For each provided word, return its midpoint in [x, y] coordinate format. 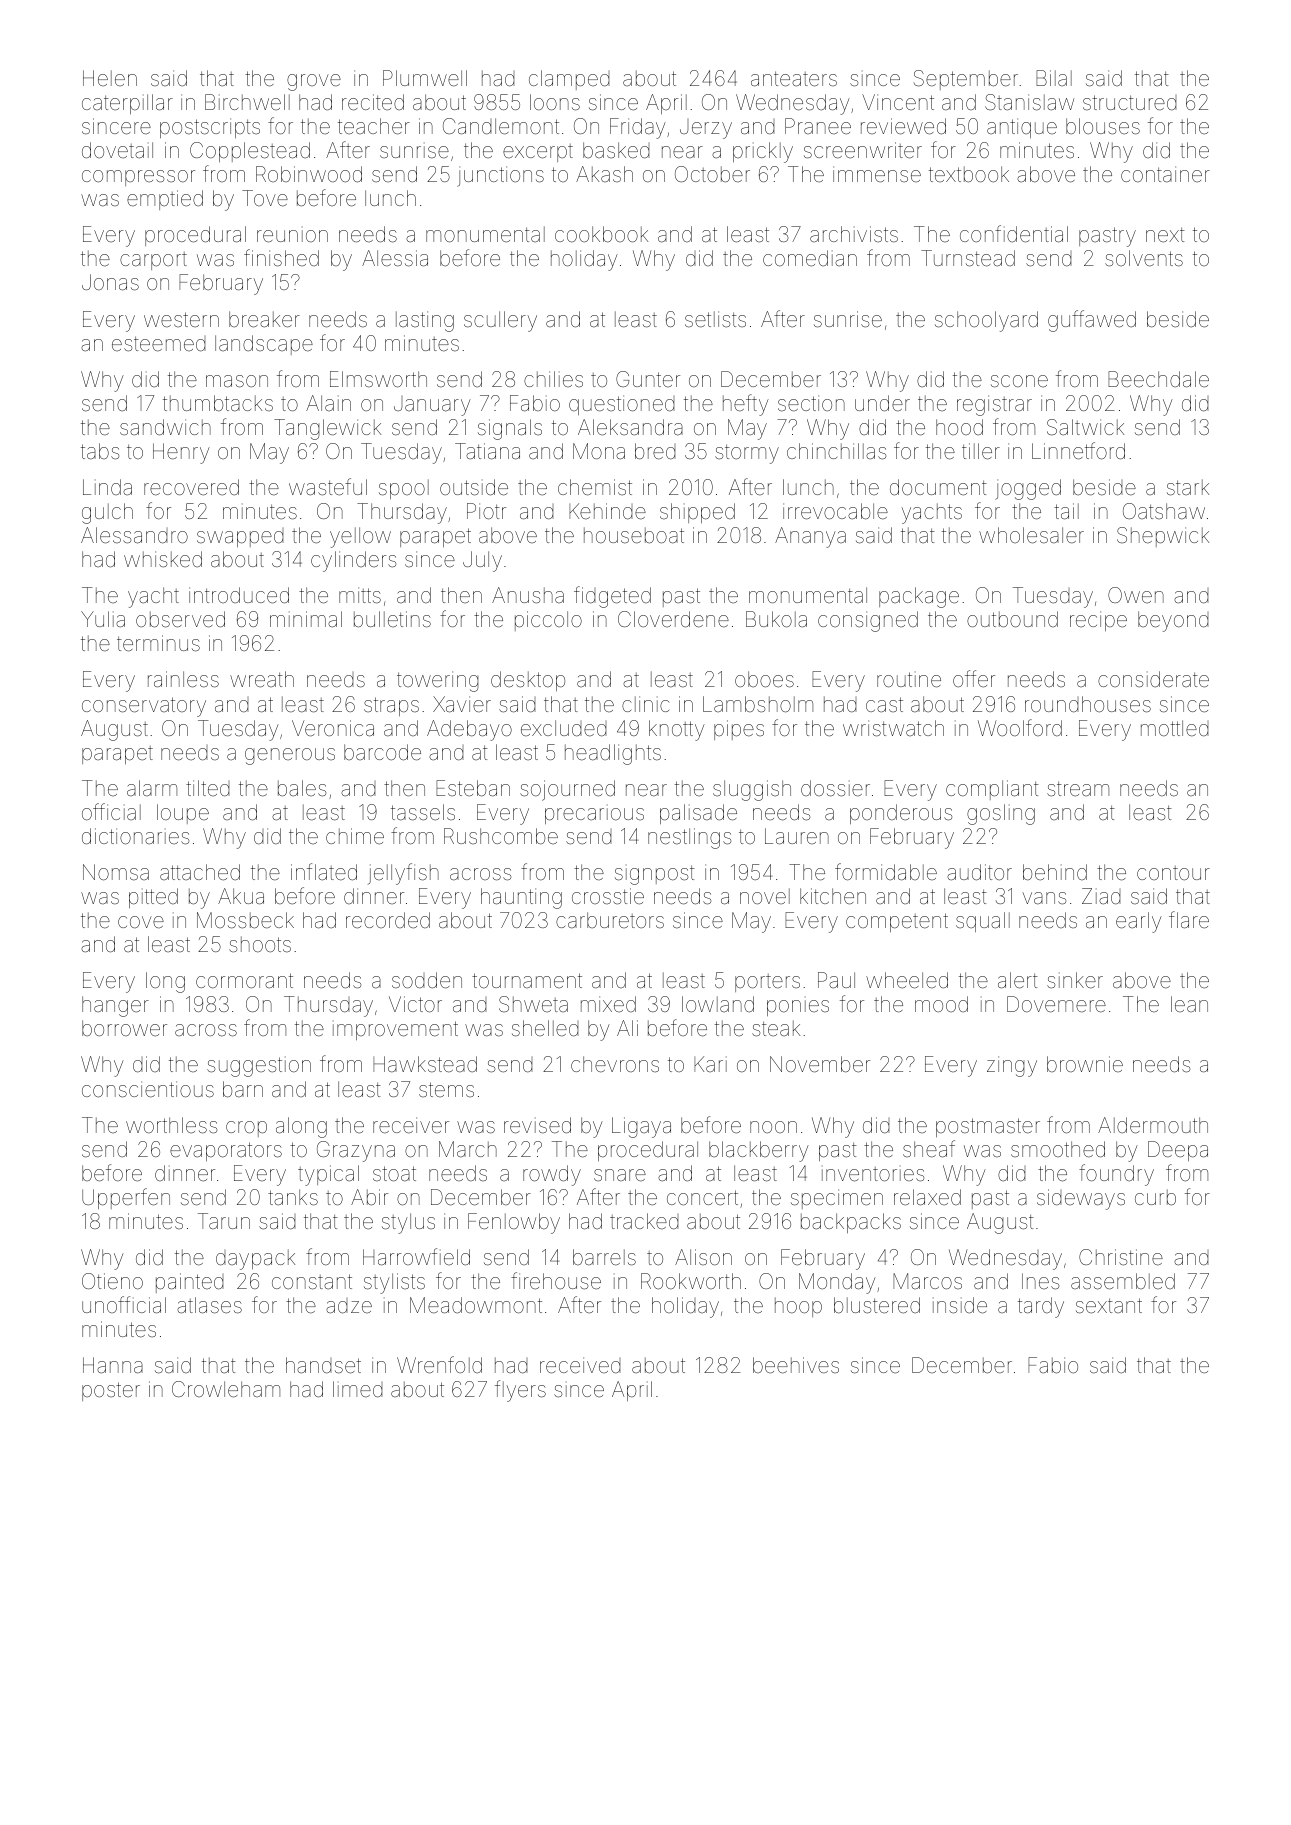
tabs [100, 451]
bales [302, 788]
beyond [1173, 621]
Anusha [528, 595]
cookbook [601, 234]
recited [373, 102]
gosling [1001, 814]
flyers [520, 1391]
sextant [1109, 1306]
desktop [528, 681]
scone [1019, 381]
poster [111, 1391]
